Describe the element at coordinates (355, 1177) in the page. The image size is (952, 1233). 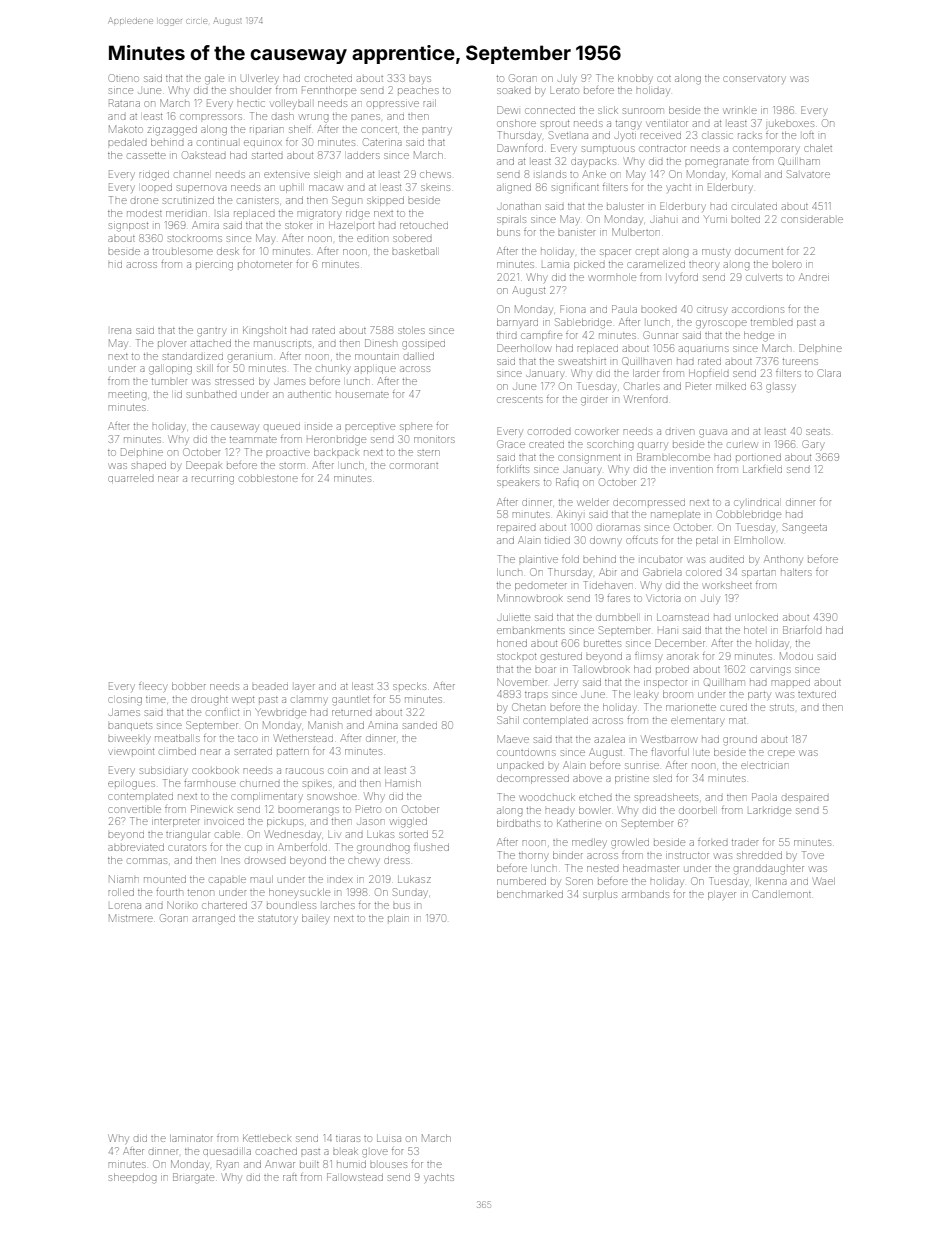
I see `Fallowstead` at that location.
